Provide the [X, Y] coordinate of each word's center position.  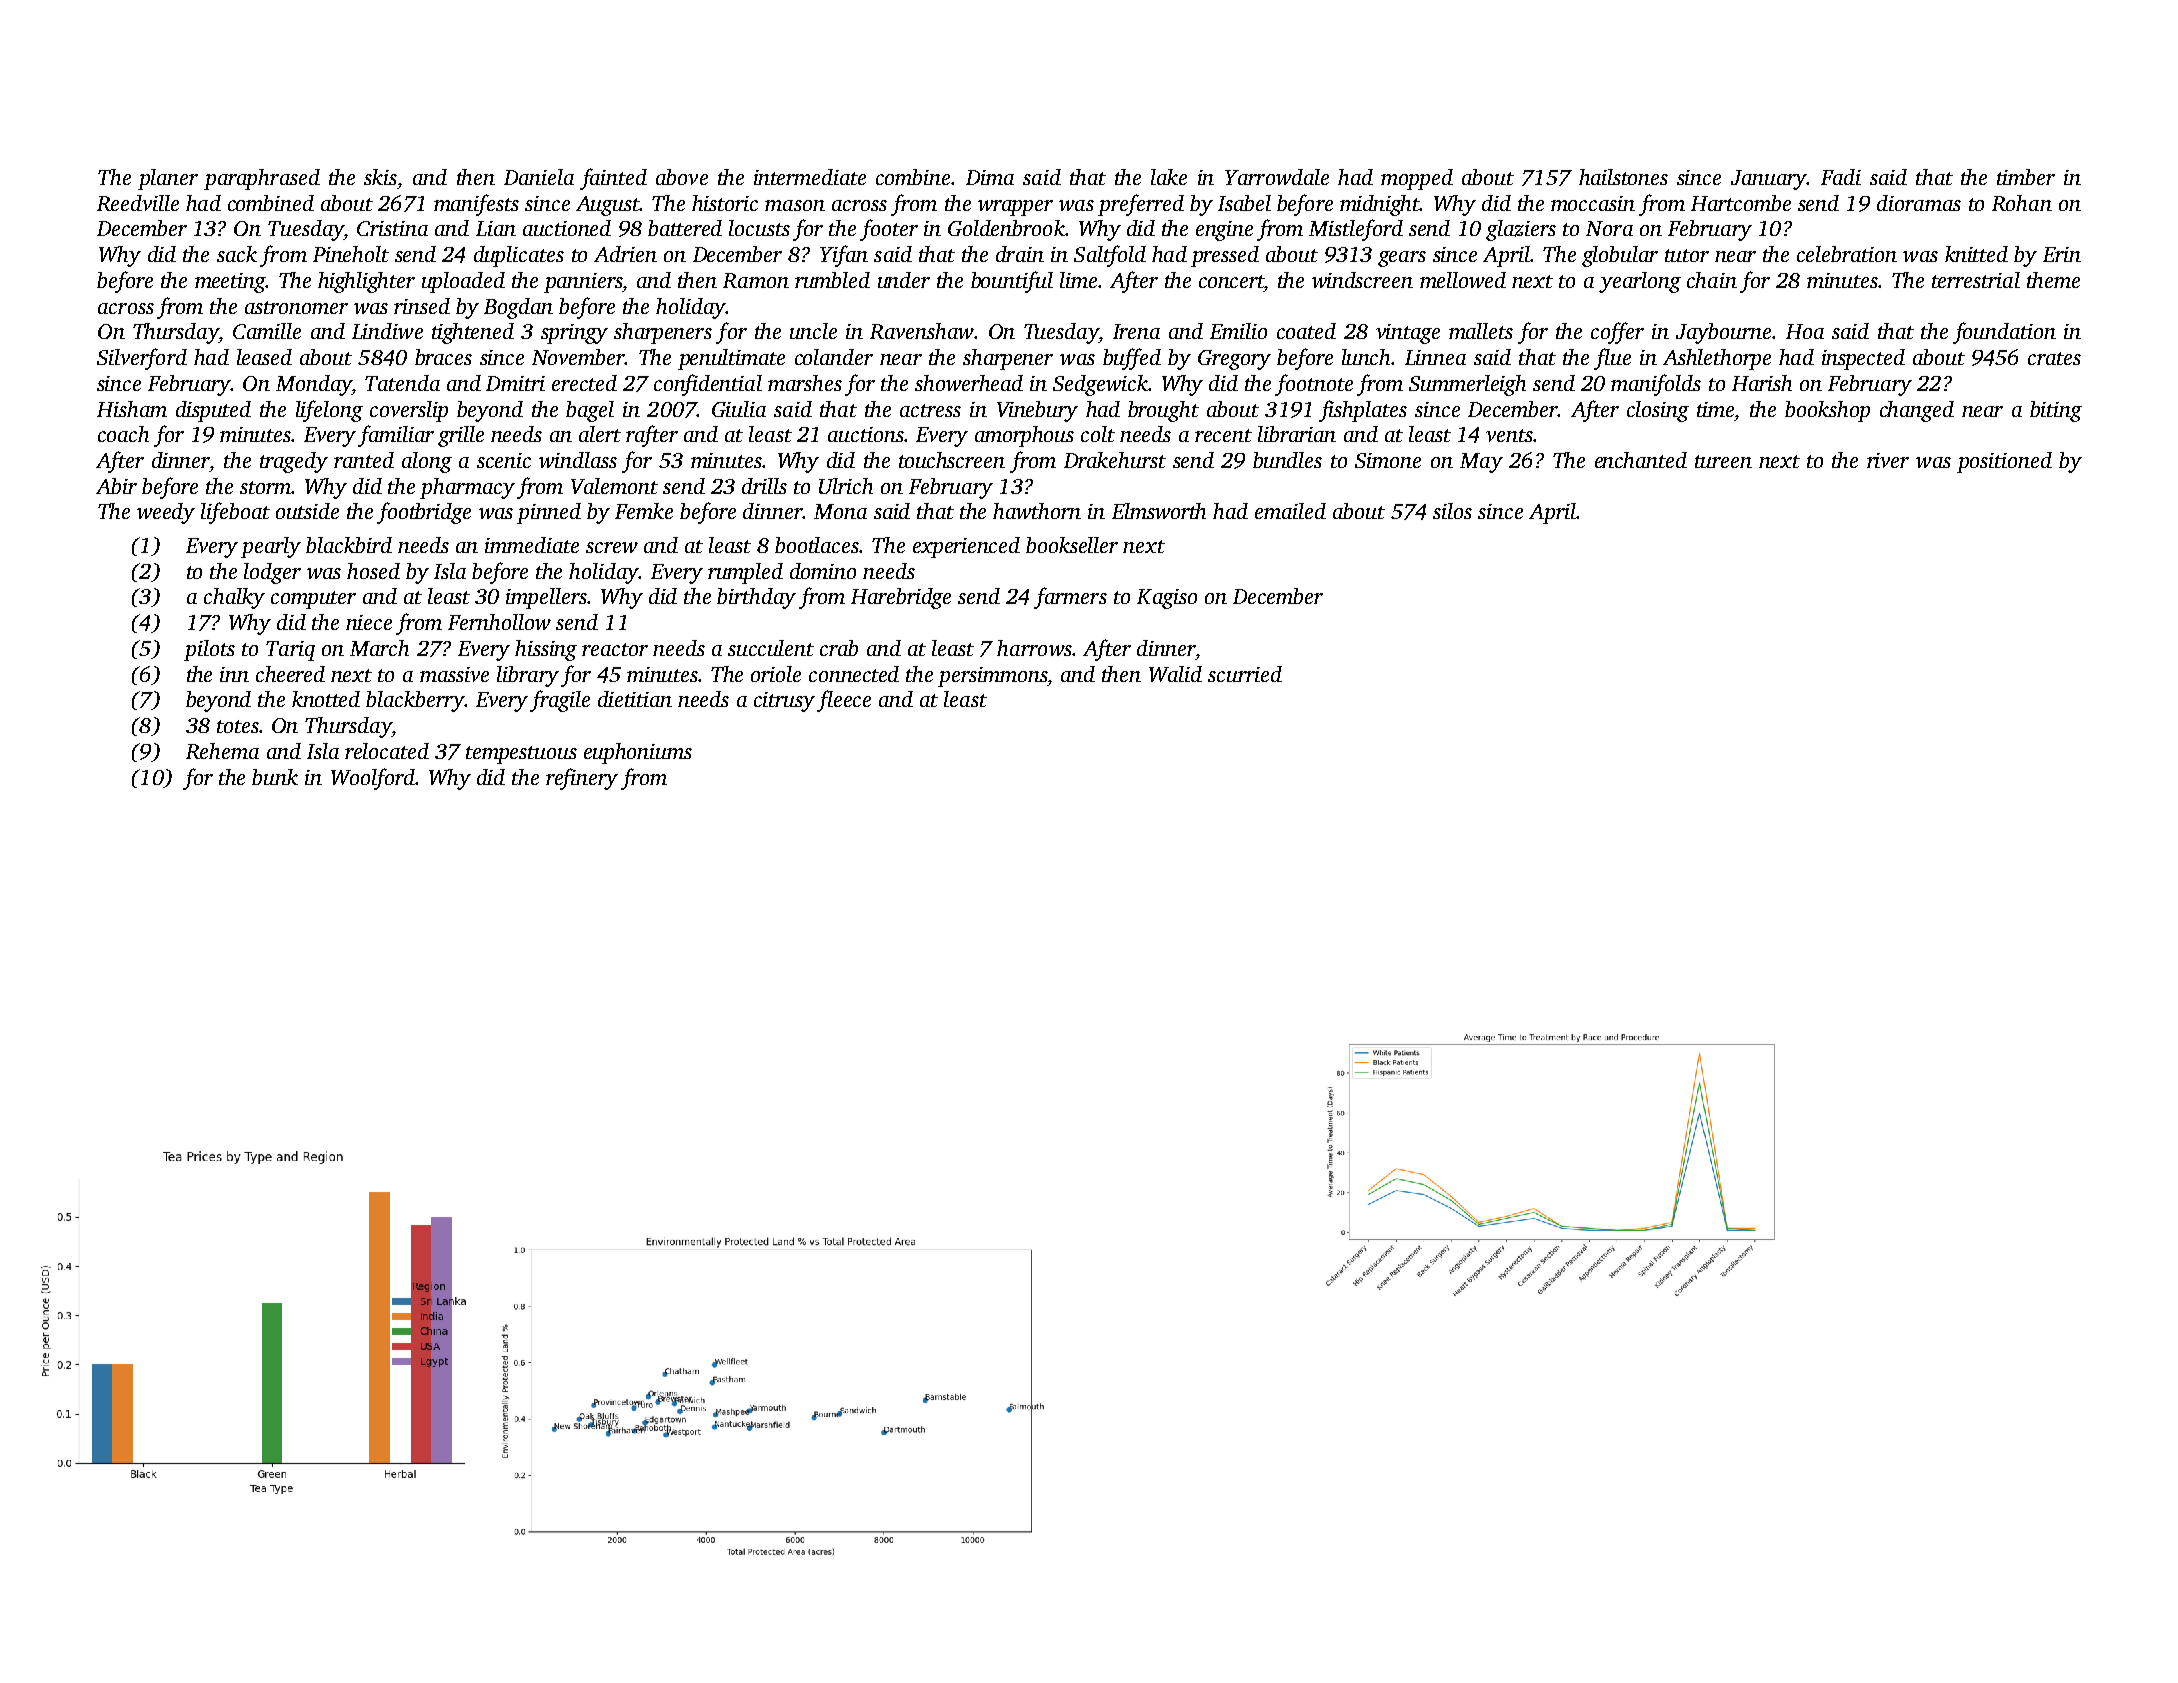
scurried [1245, 674]
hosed [373, 571]
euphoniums [638, 753]
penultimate [731, 359]
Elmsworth [1159, 511]
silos [1452, 511]
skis [380, 177]
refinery [582, 779]
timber [2026, 177]
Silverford [142, 359]
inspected [1863, 359]
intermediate [810, 177]
